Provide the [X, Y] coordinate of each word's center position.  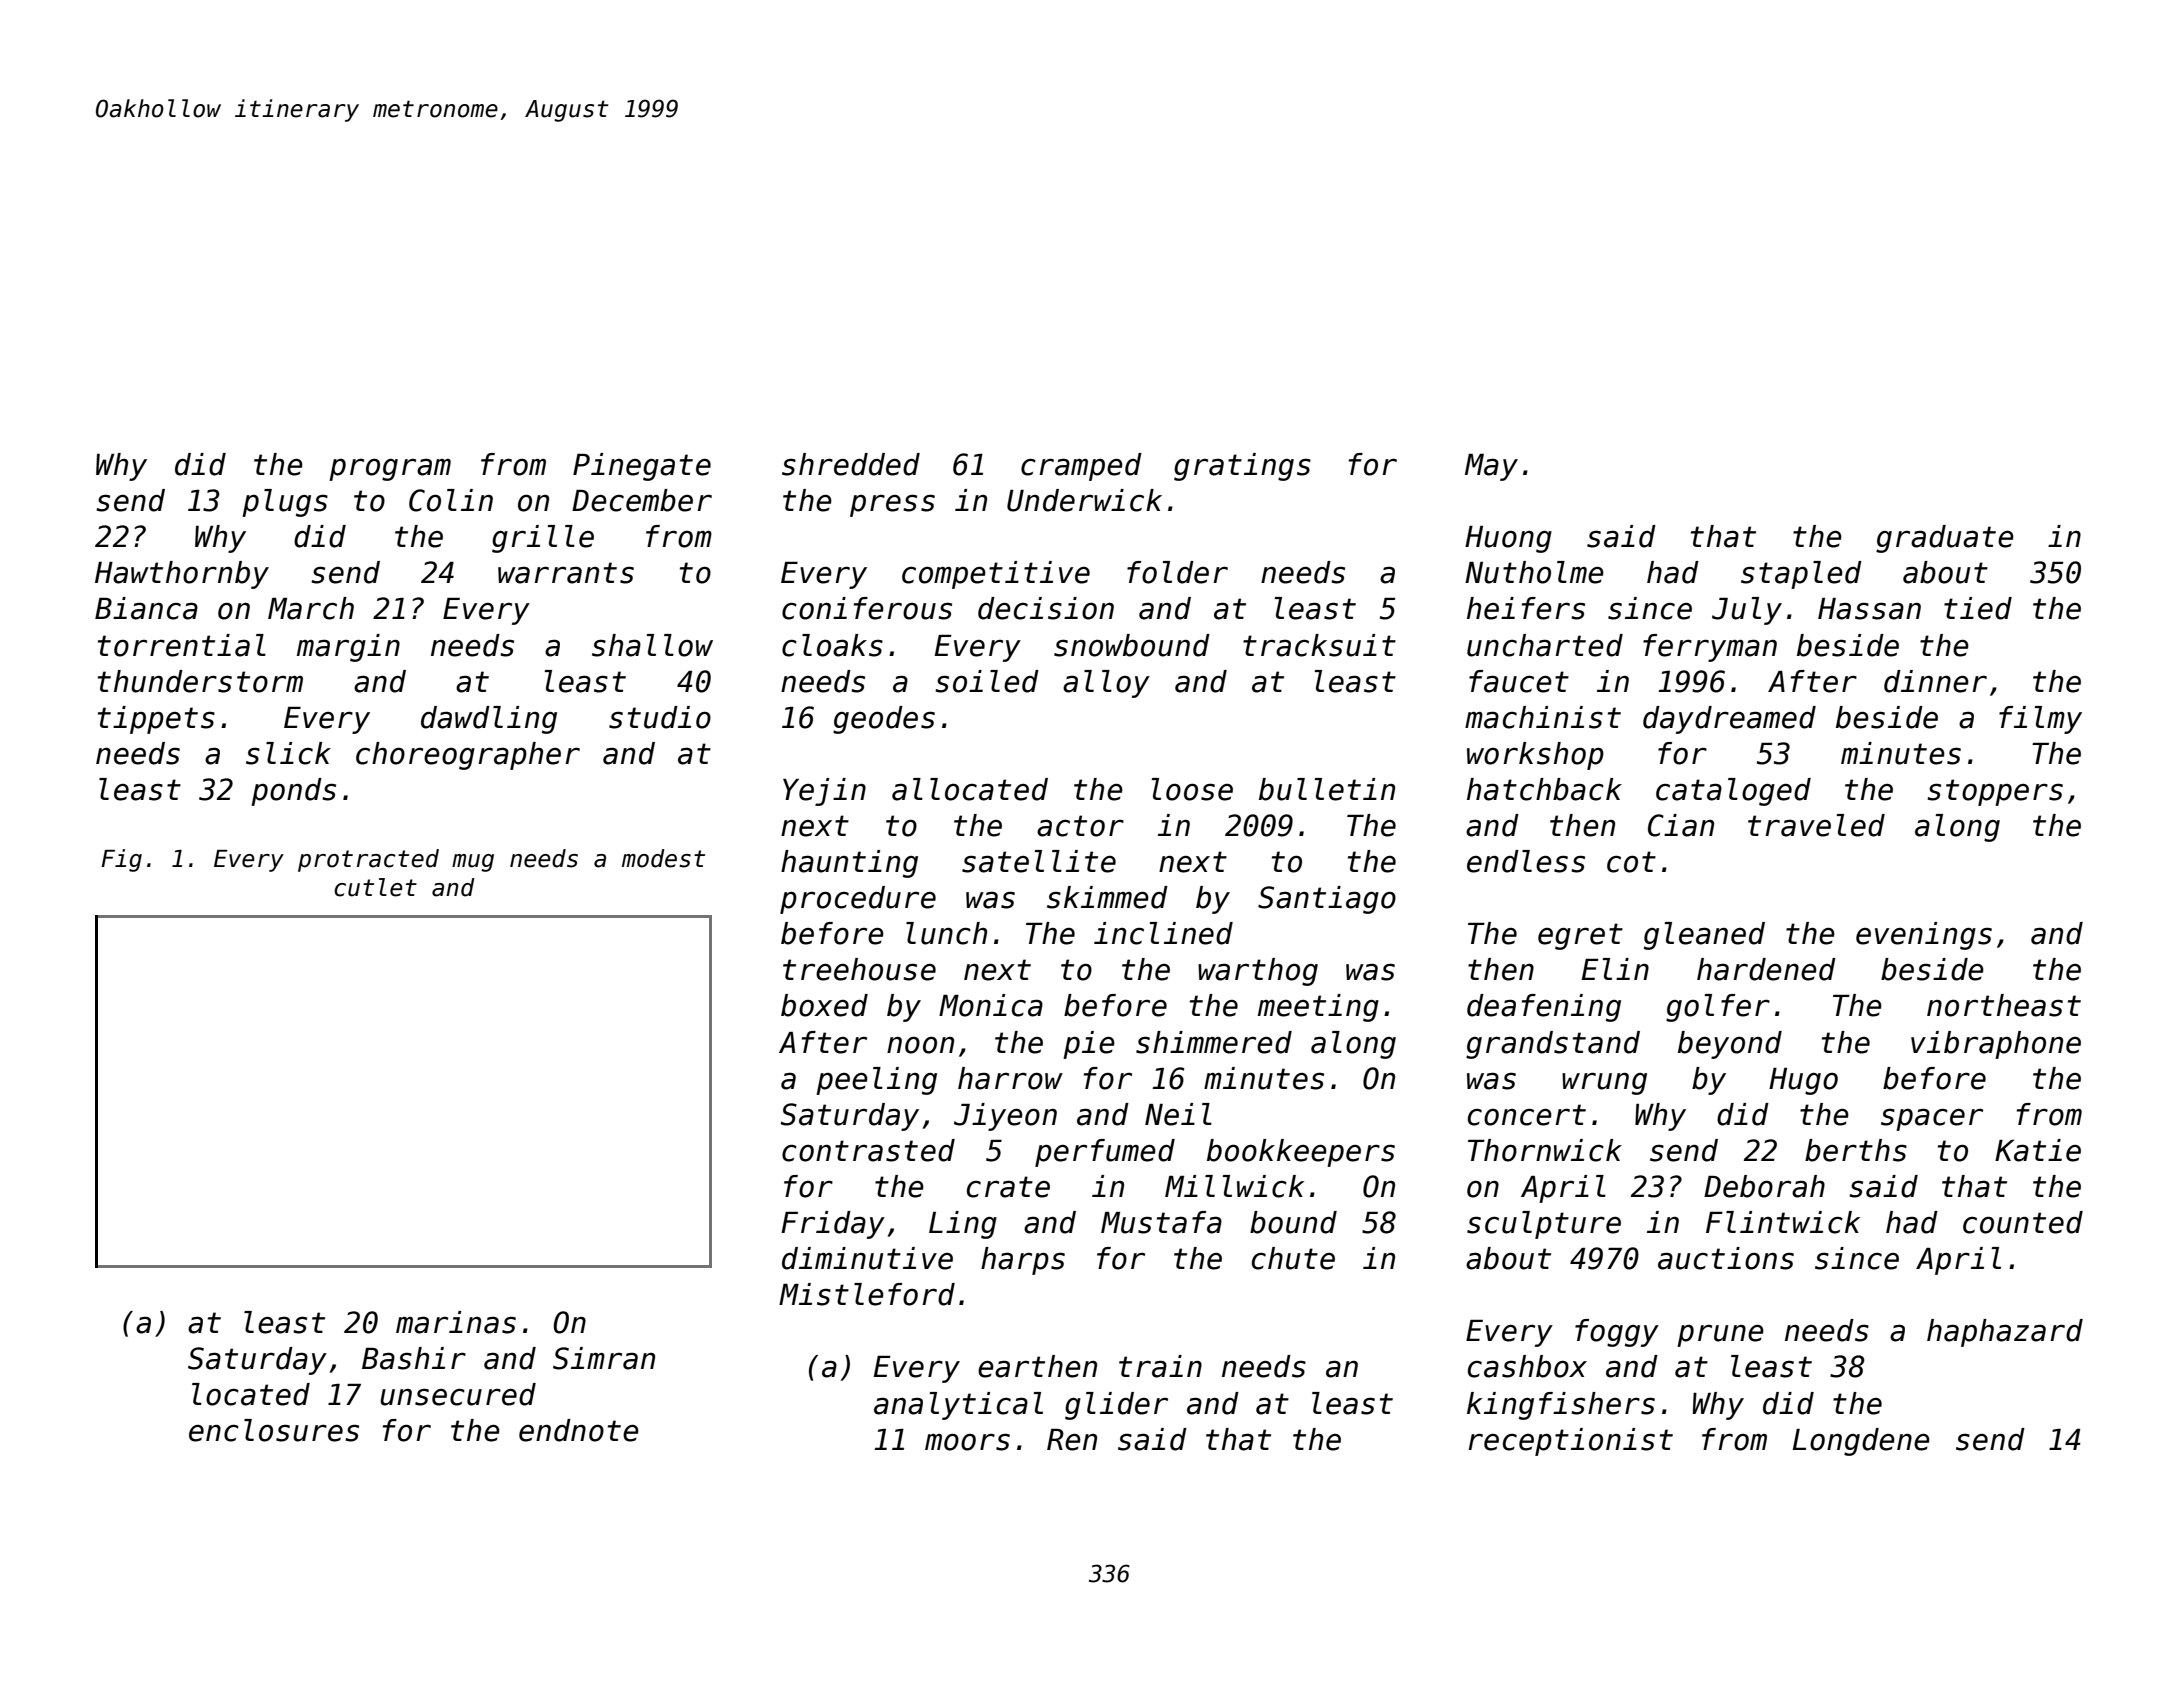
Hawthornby [182, 575]
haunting [849, 864]
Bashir [414, 1358]
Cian [1681, 825]
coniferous [867, 608]
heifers [1526, 608]
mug [473, 863]
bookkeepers [1301, 1153]
